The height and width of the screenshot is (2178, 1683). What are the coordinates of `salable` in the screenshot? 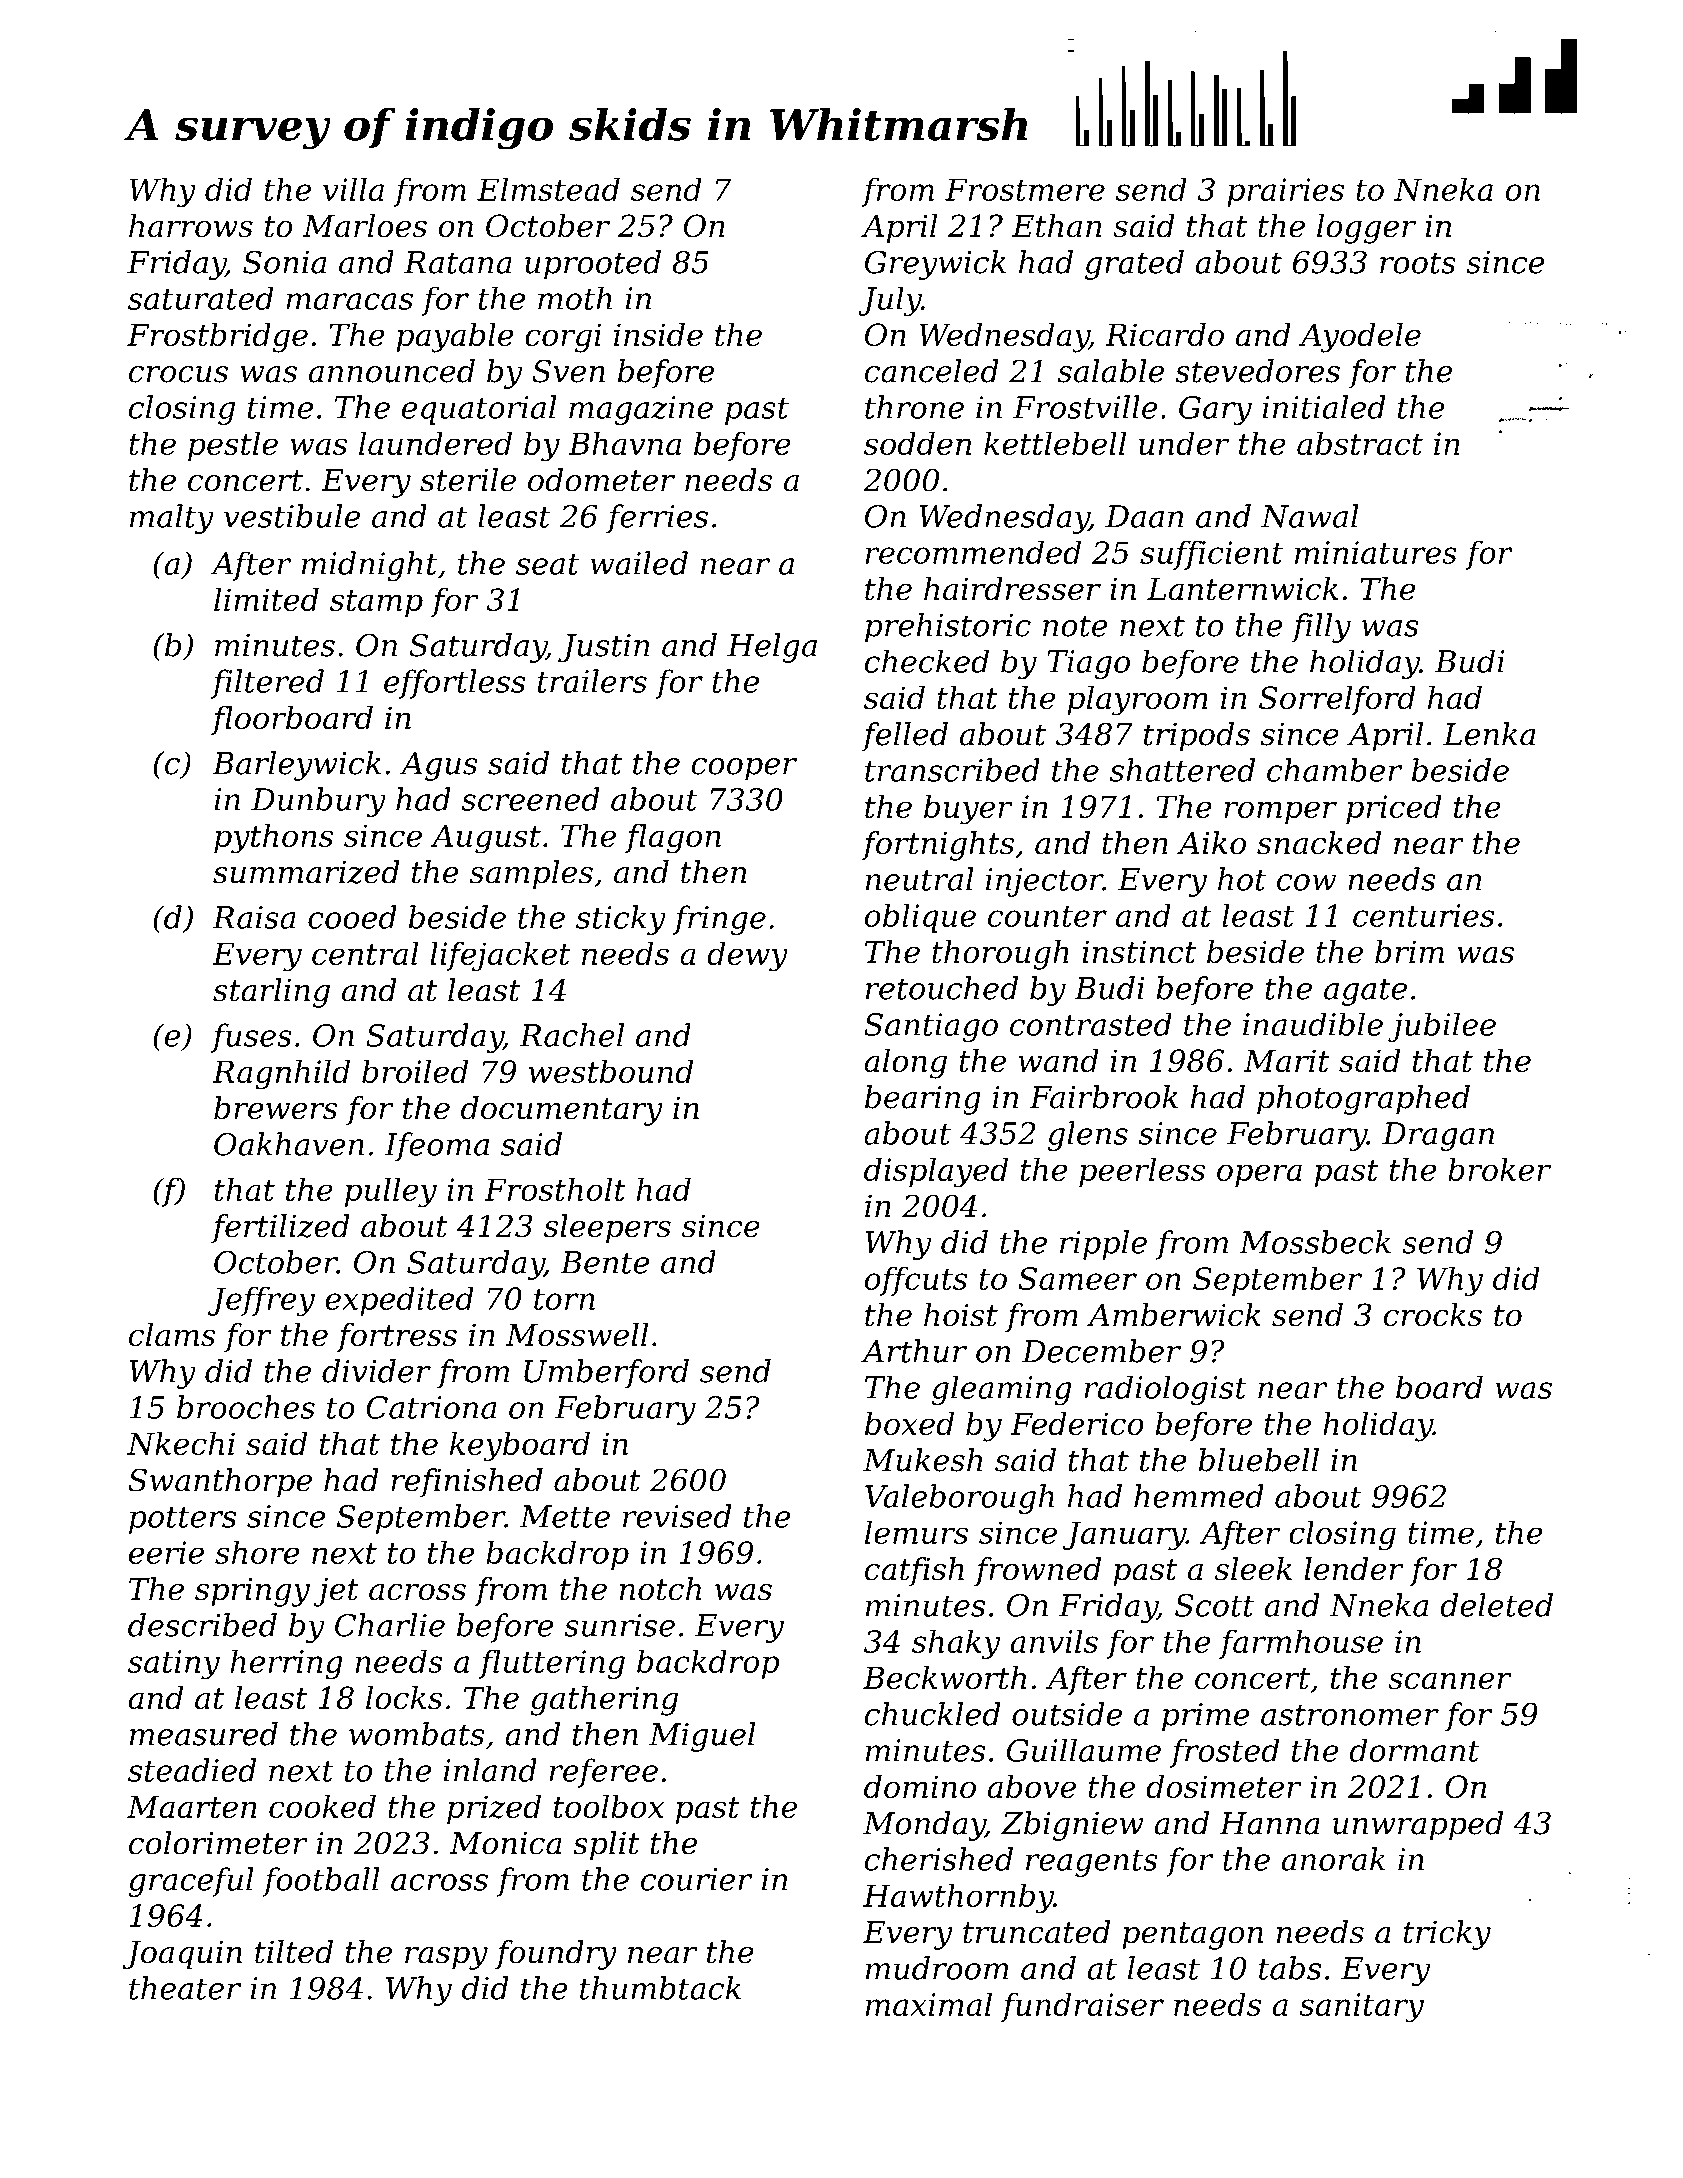 It's located at (1111, 371).
